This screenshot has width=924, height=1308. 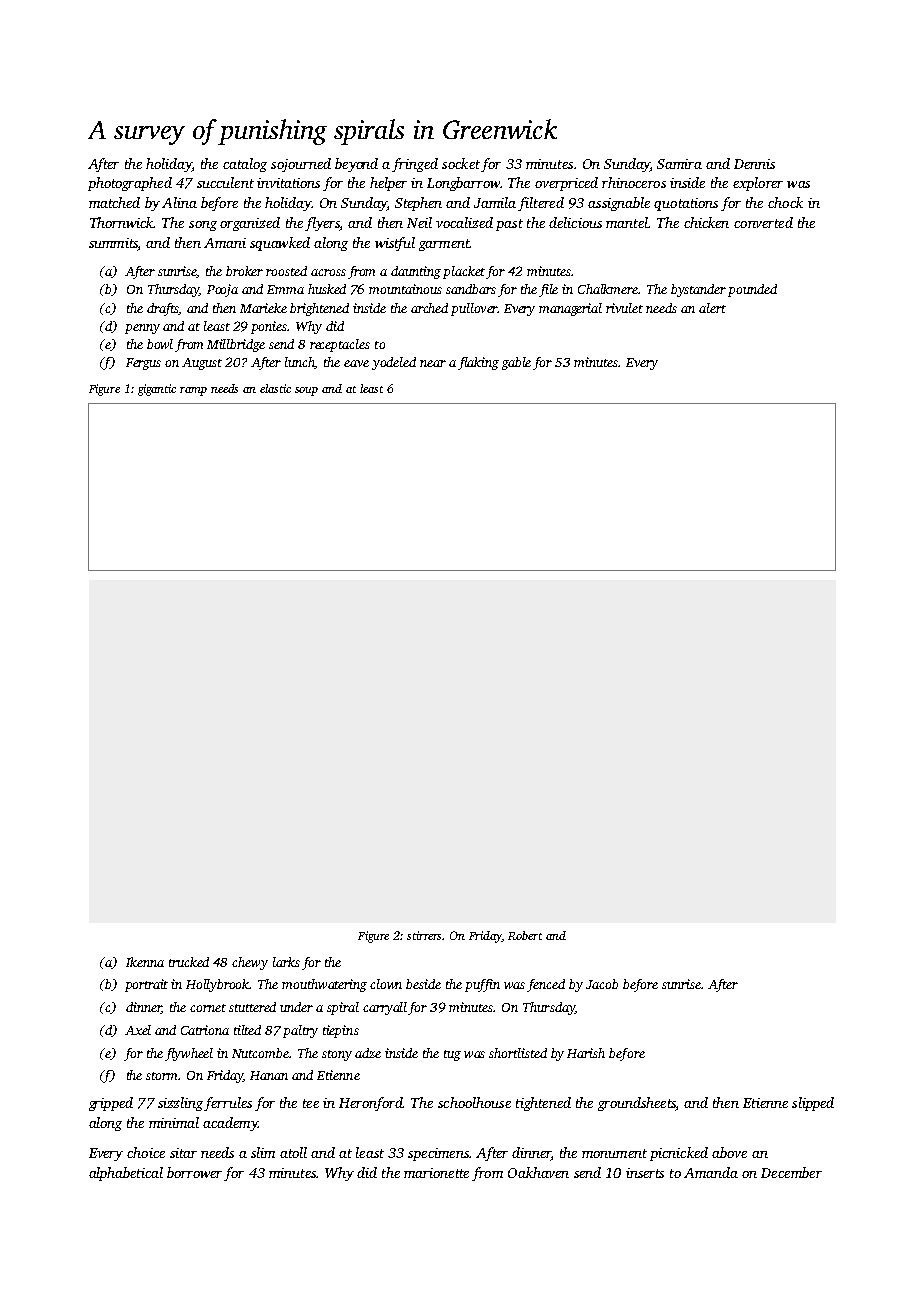 I want to click on Samira, so click(x=679, y=164).
